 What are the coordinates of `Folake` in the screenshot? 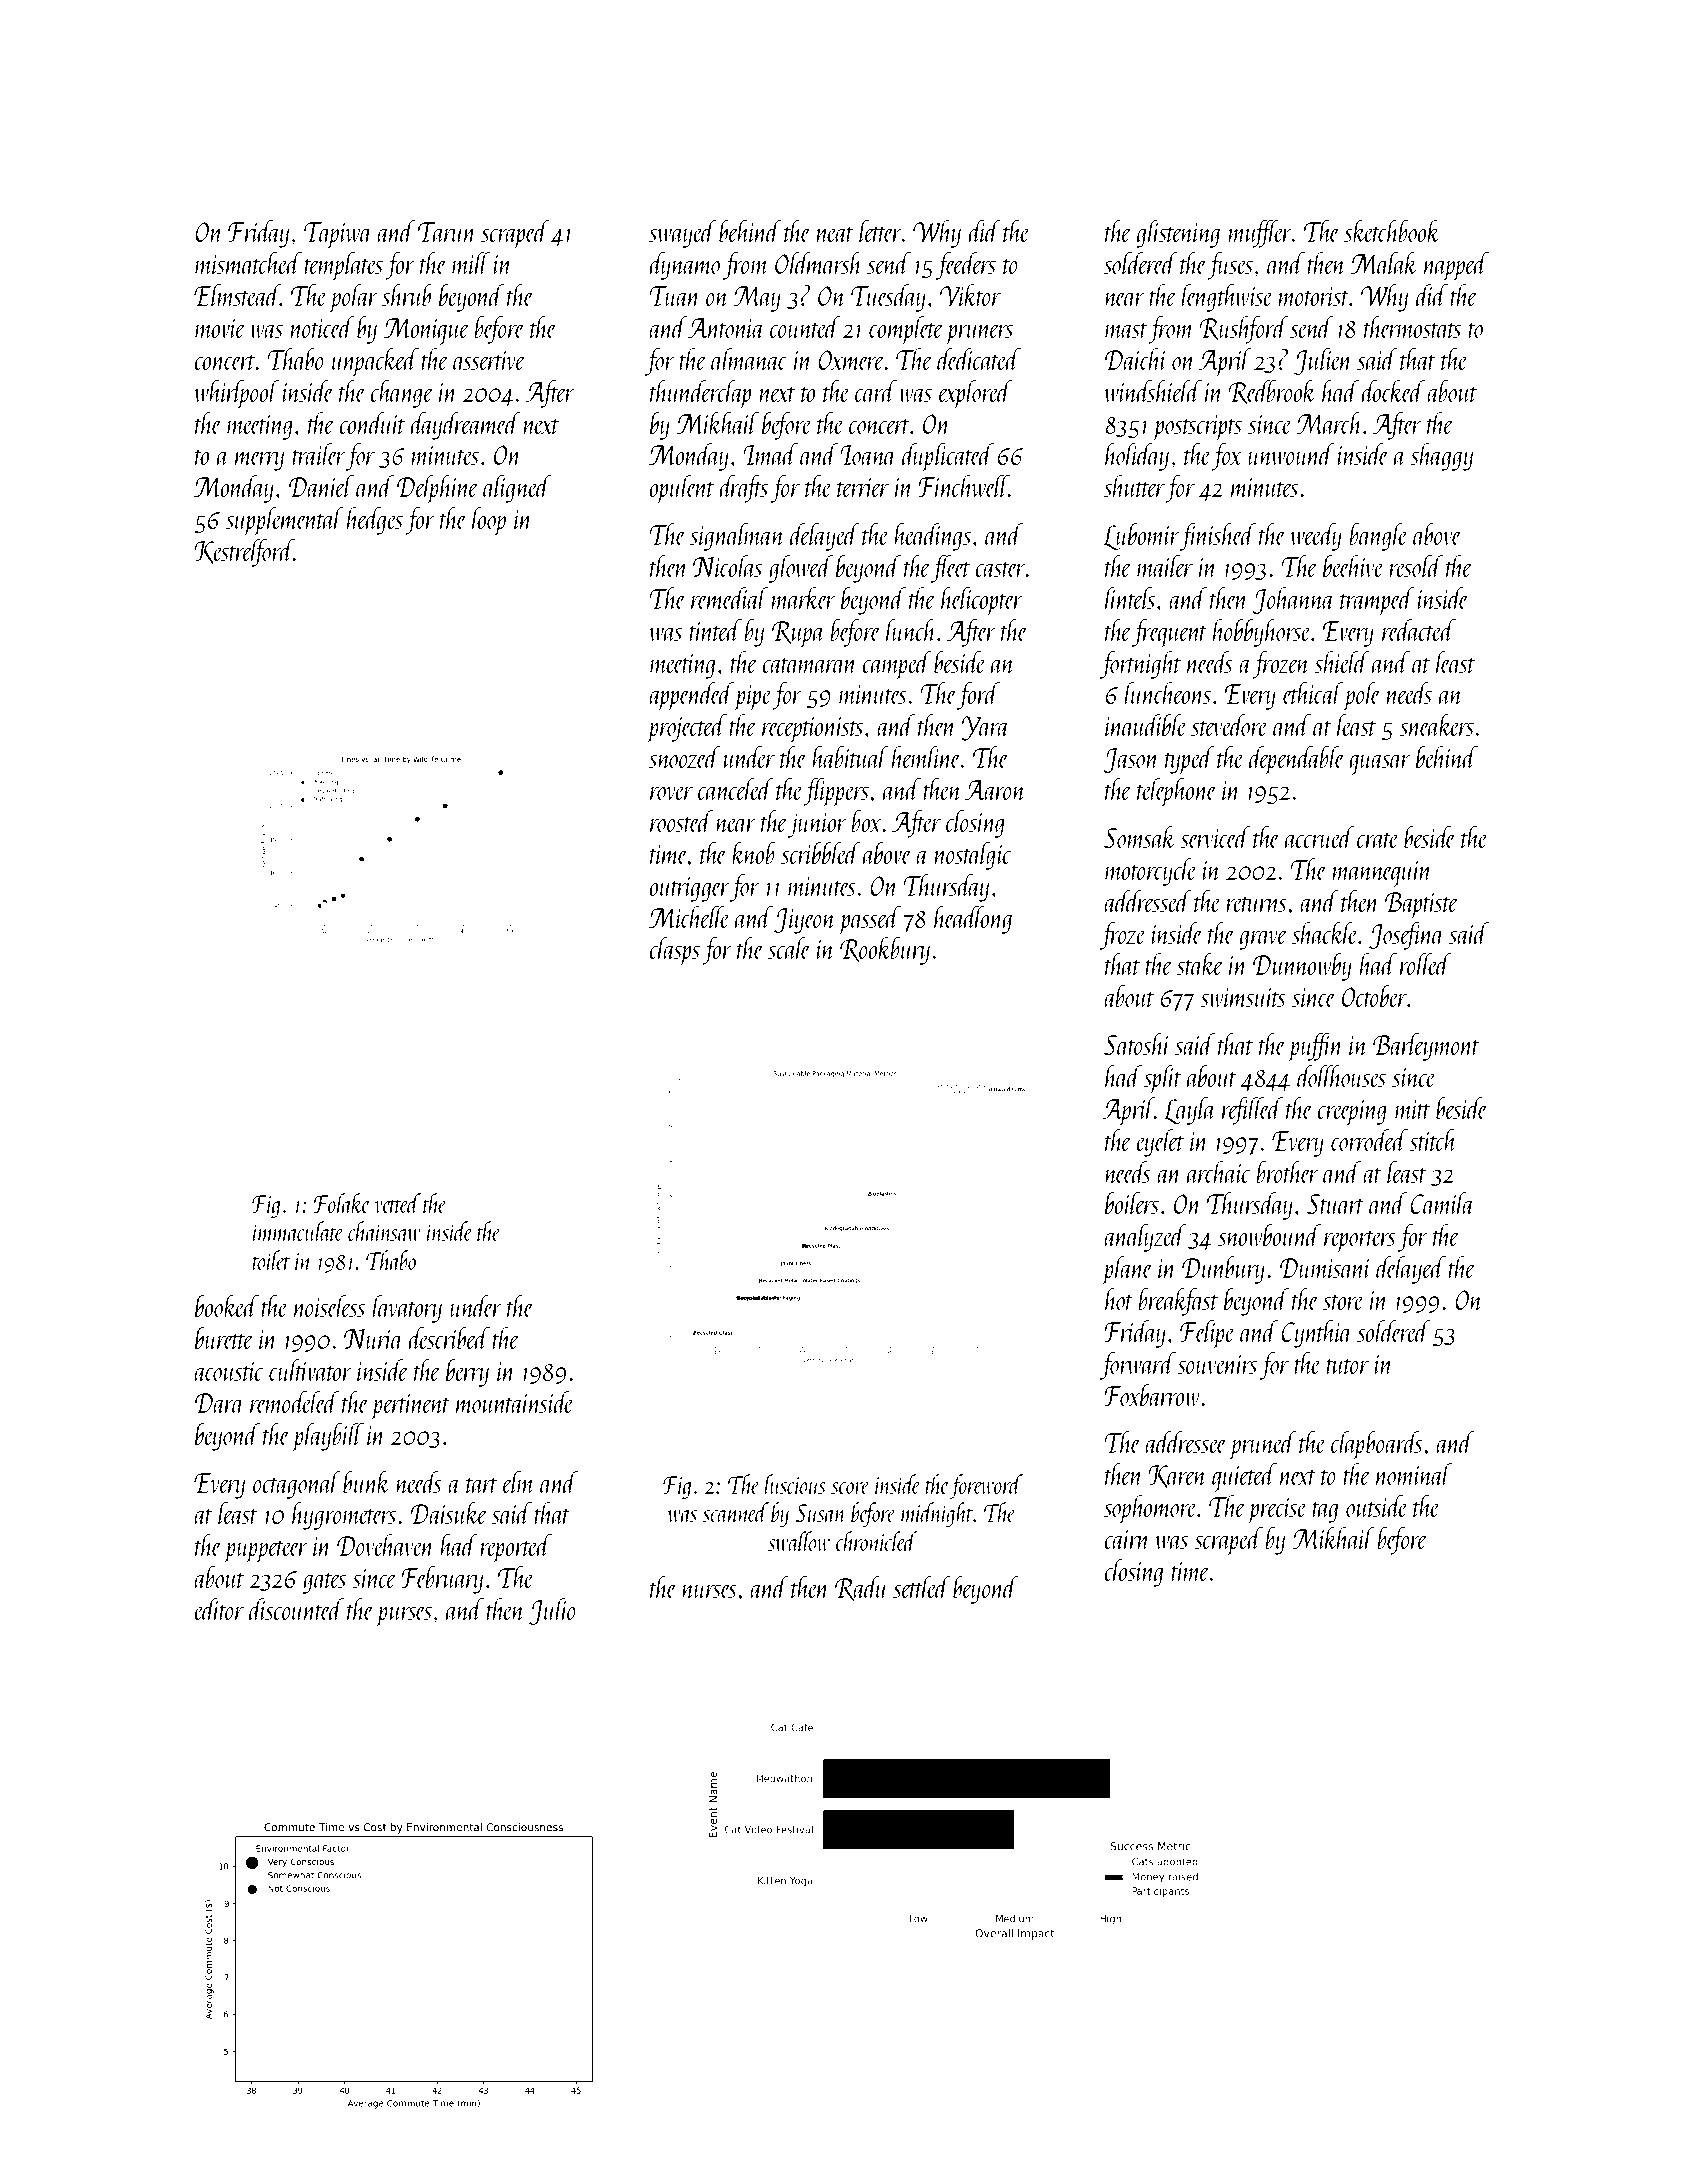 It's located at (342, 1203).
